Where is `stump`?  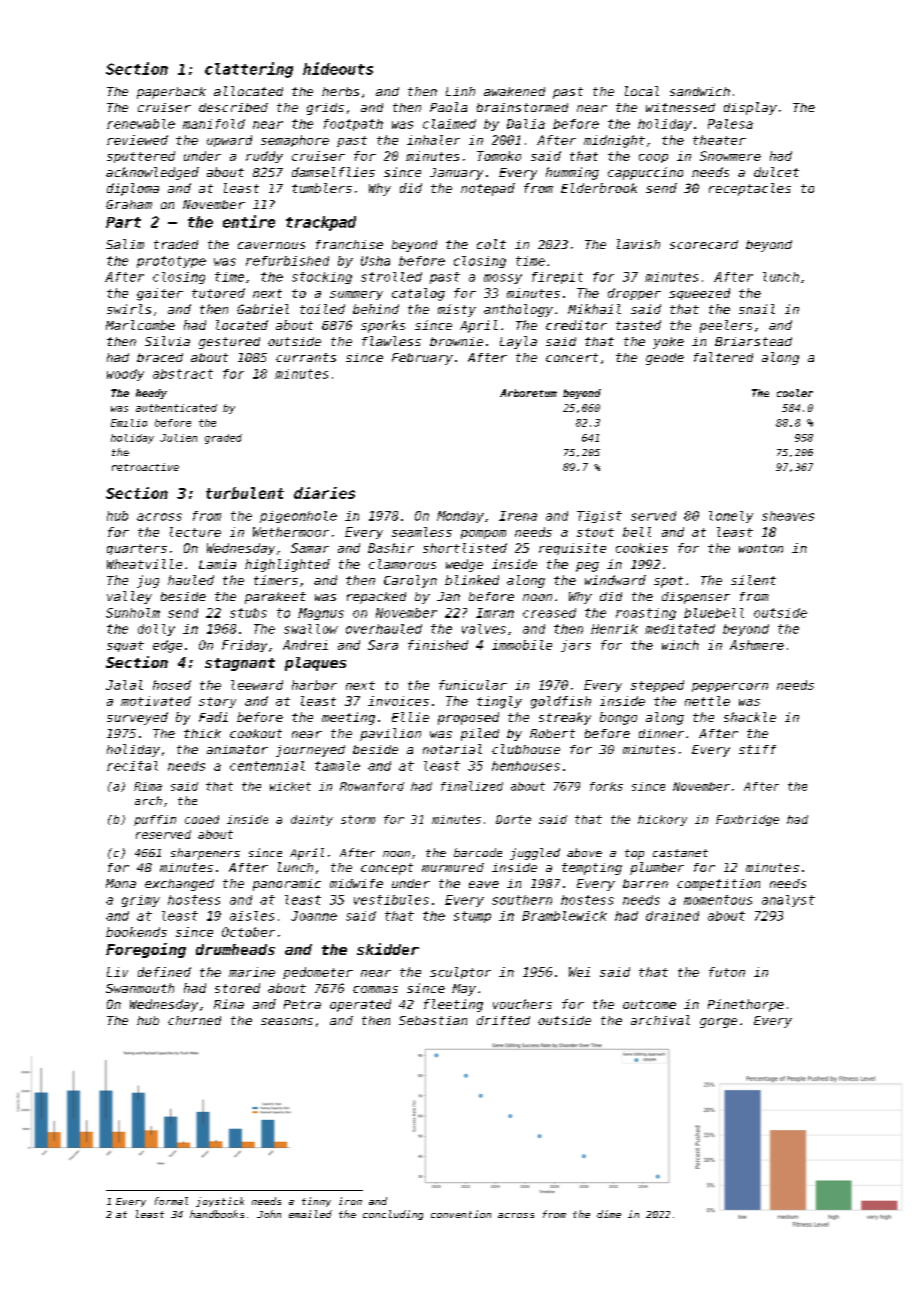 stump is located at coordinates (472, 917).
